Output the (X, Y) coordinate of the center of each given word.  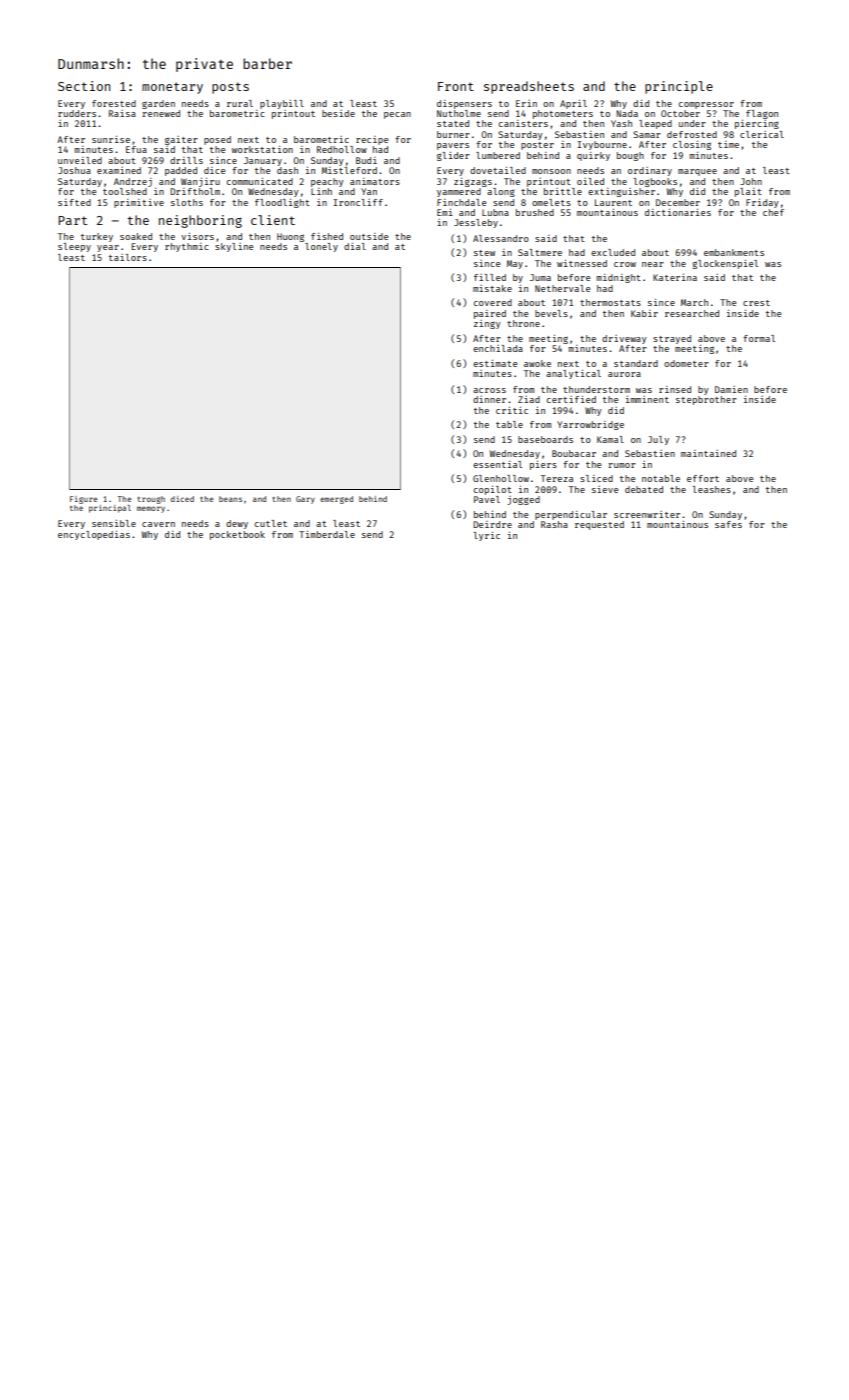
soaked (136, 236)
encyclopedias (94, 535)
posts (230, 88)
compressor (706, 105)
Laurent (613, 202)
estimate (495, 363)
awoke (537, 363)
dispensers (464, 104)
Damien (731, 389)
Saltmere (540, 252)
